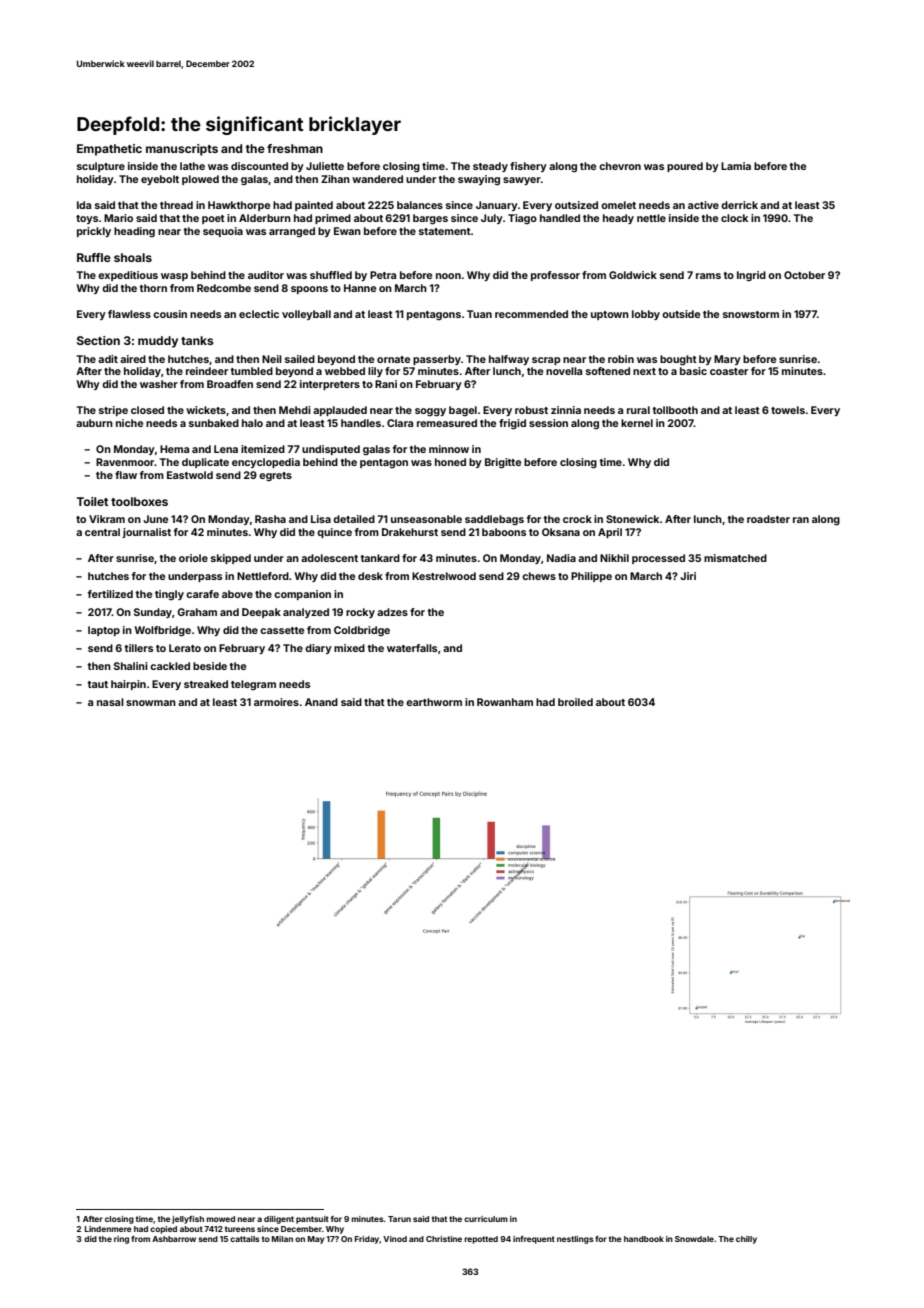 The image size is (924, 1308). I want to click on fishery, so click(528, 167).
